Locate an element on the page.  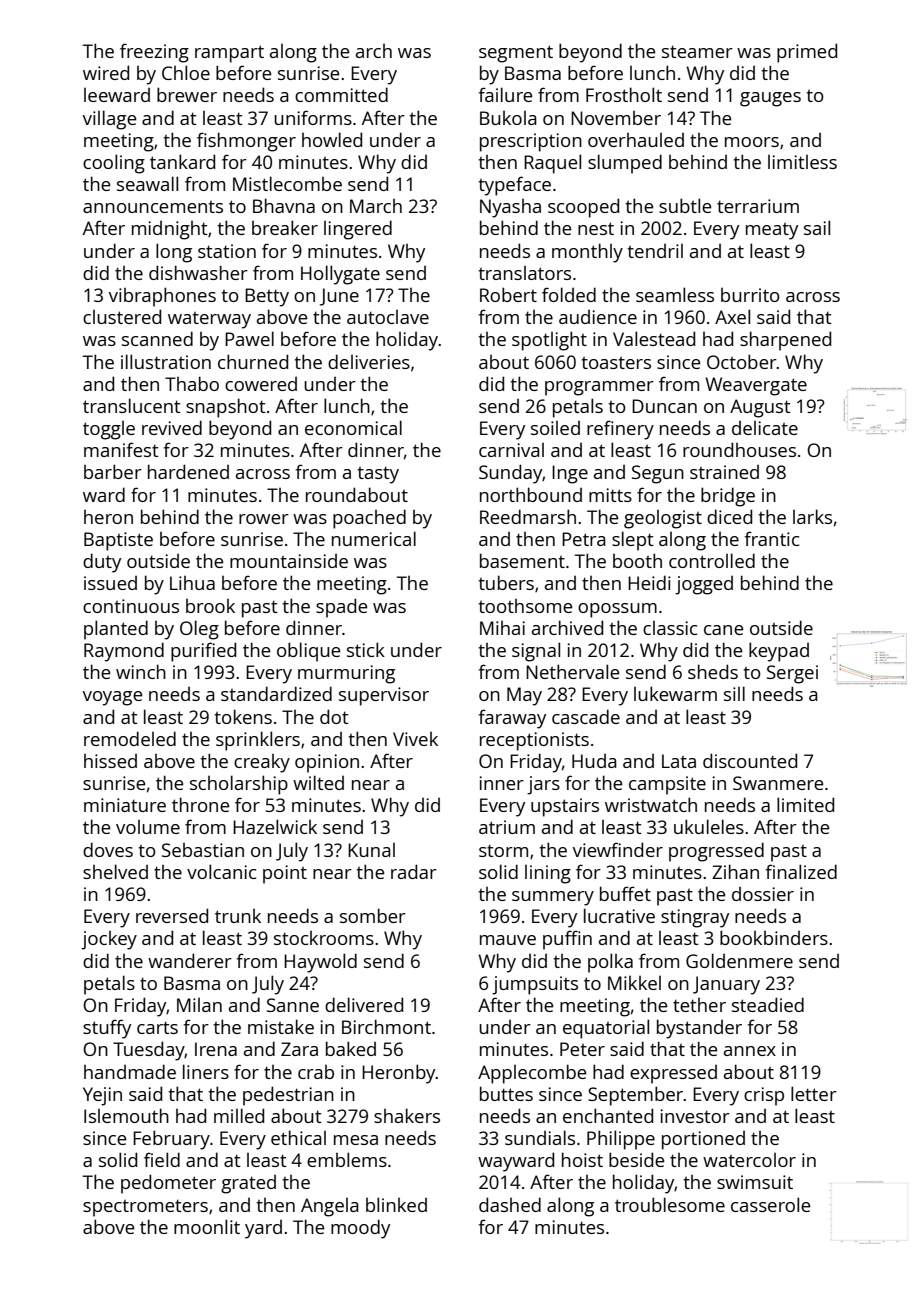
scholarship is located at coordinates (239, 785).
